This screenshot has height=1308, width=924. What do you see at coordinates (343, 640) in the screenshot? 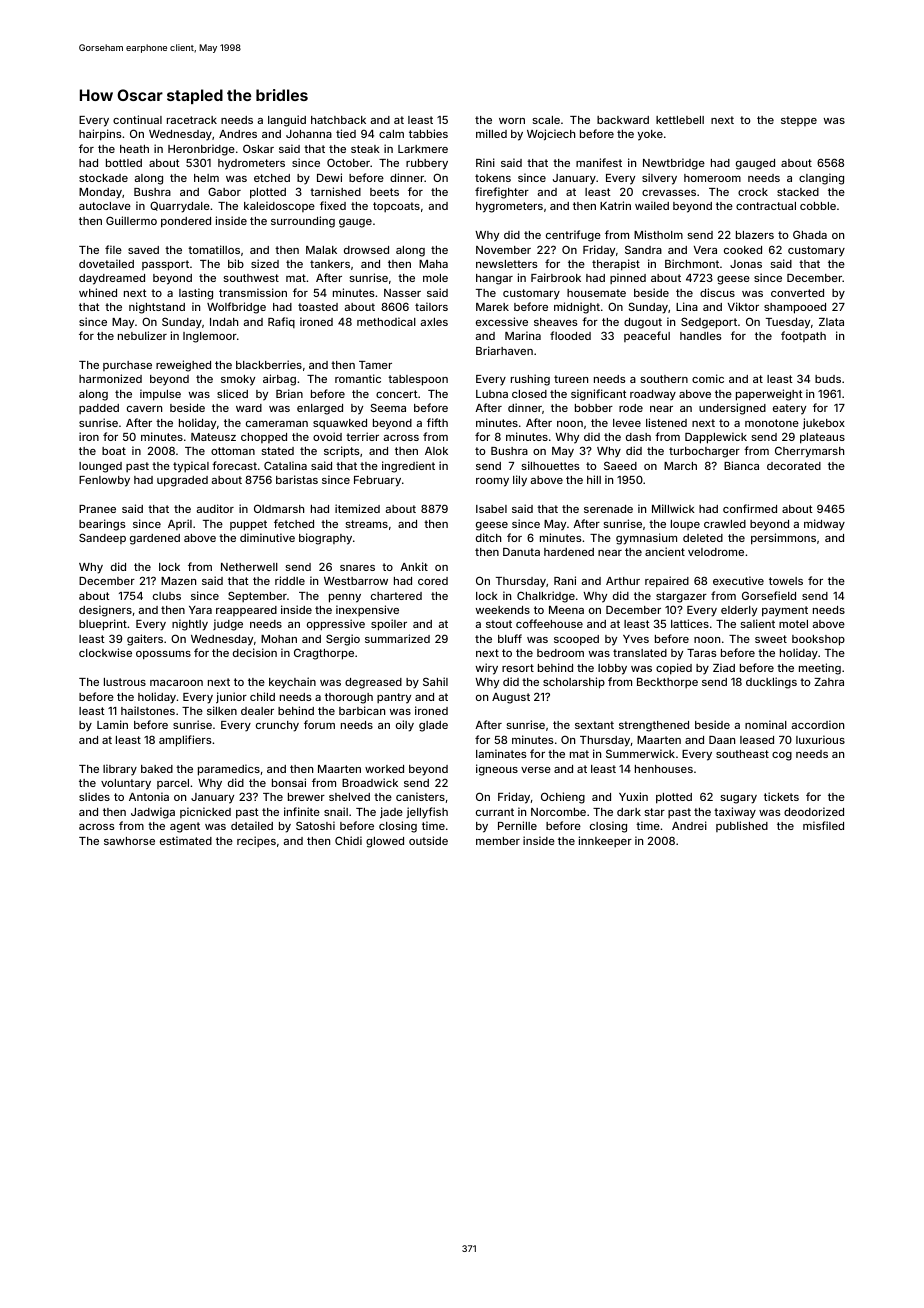
I see `Sergio` at bounding box center [343, 640].
